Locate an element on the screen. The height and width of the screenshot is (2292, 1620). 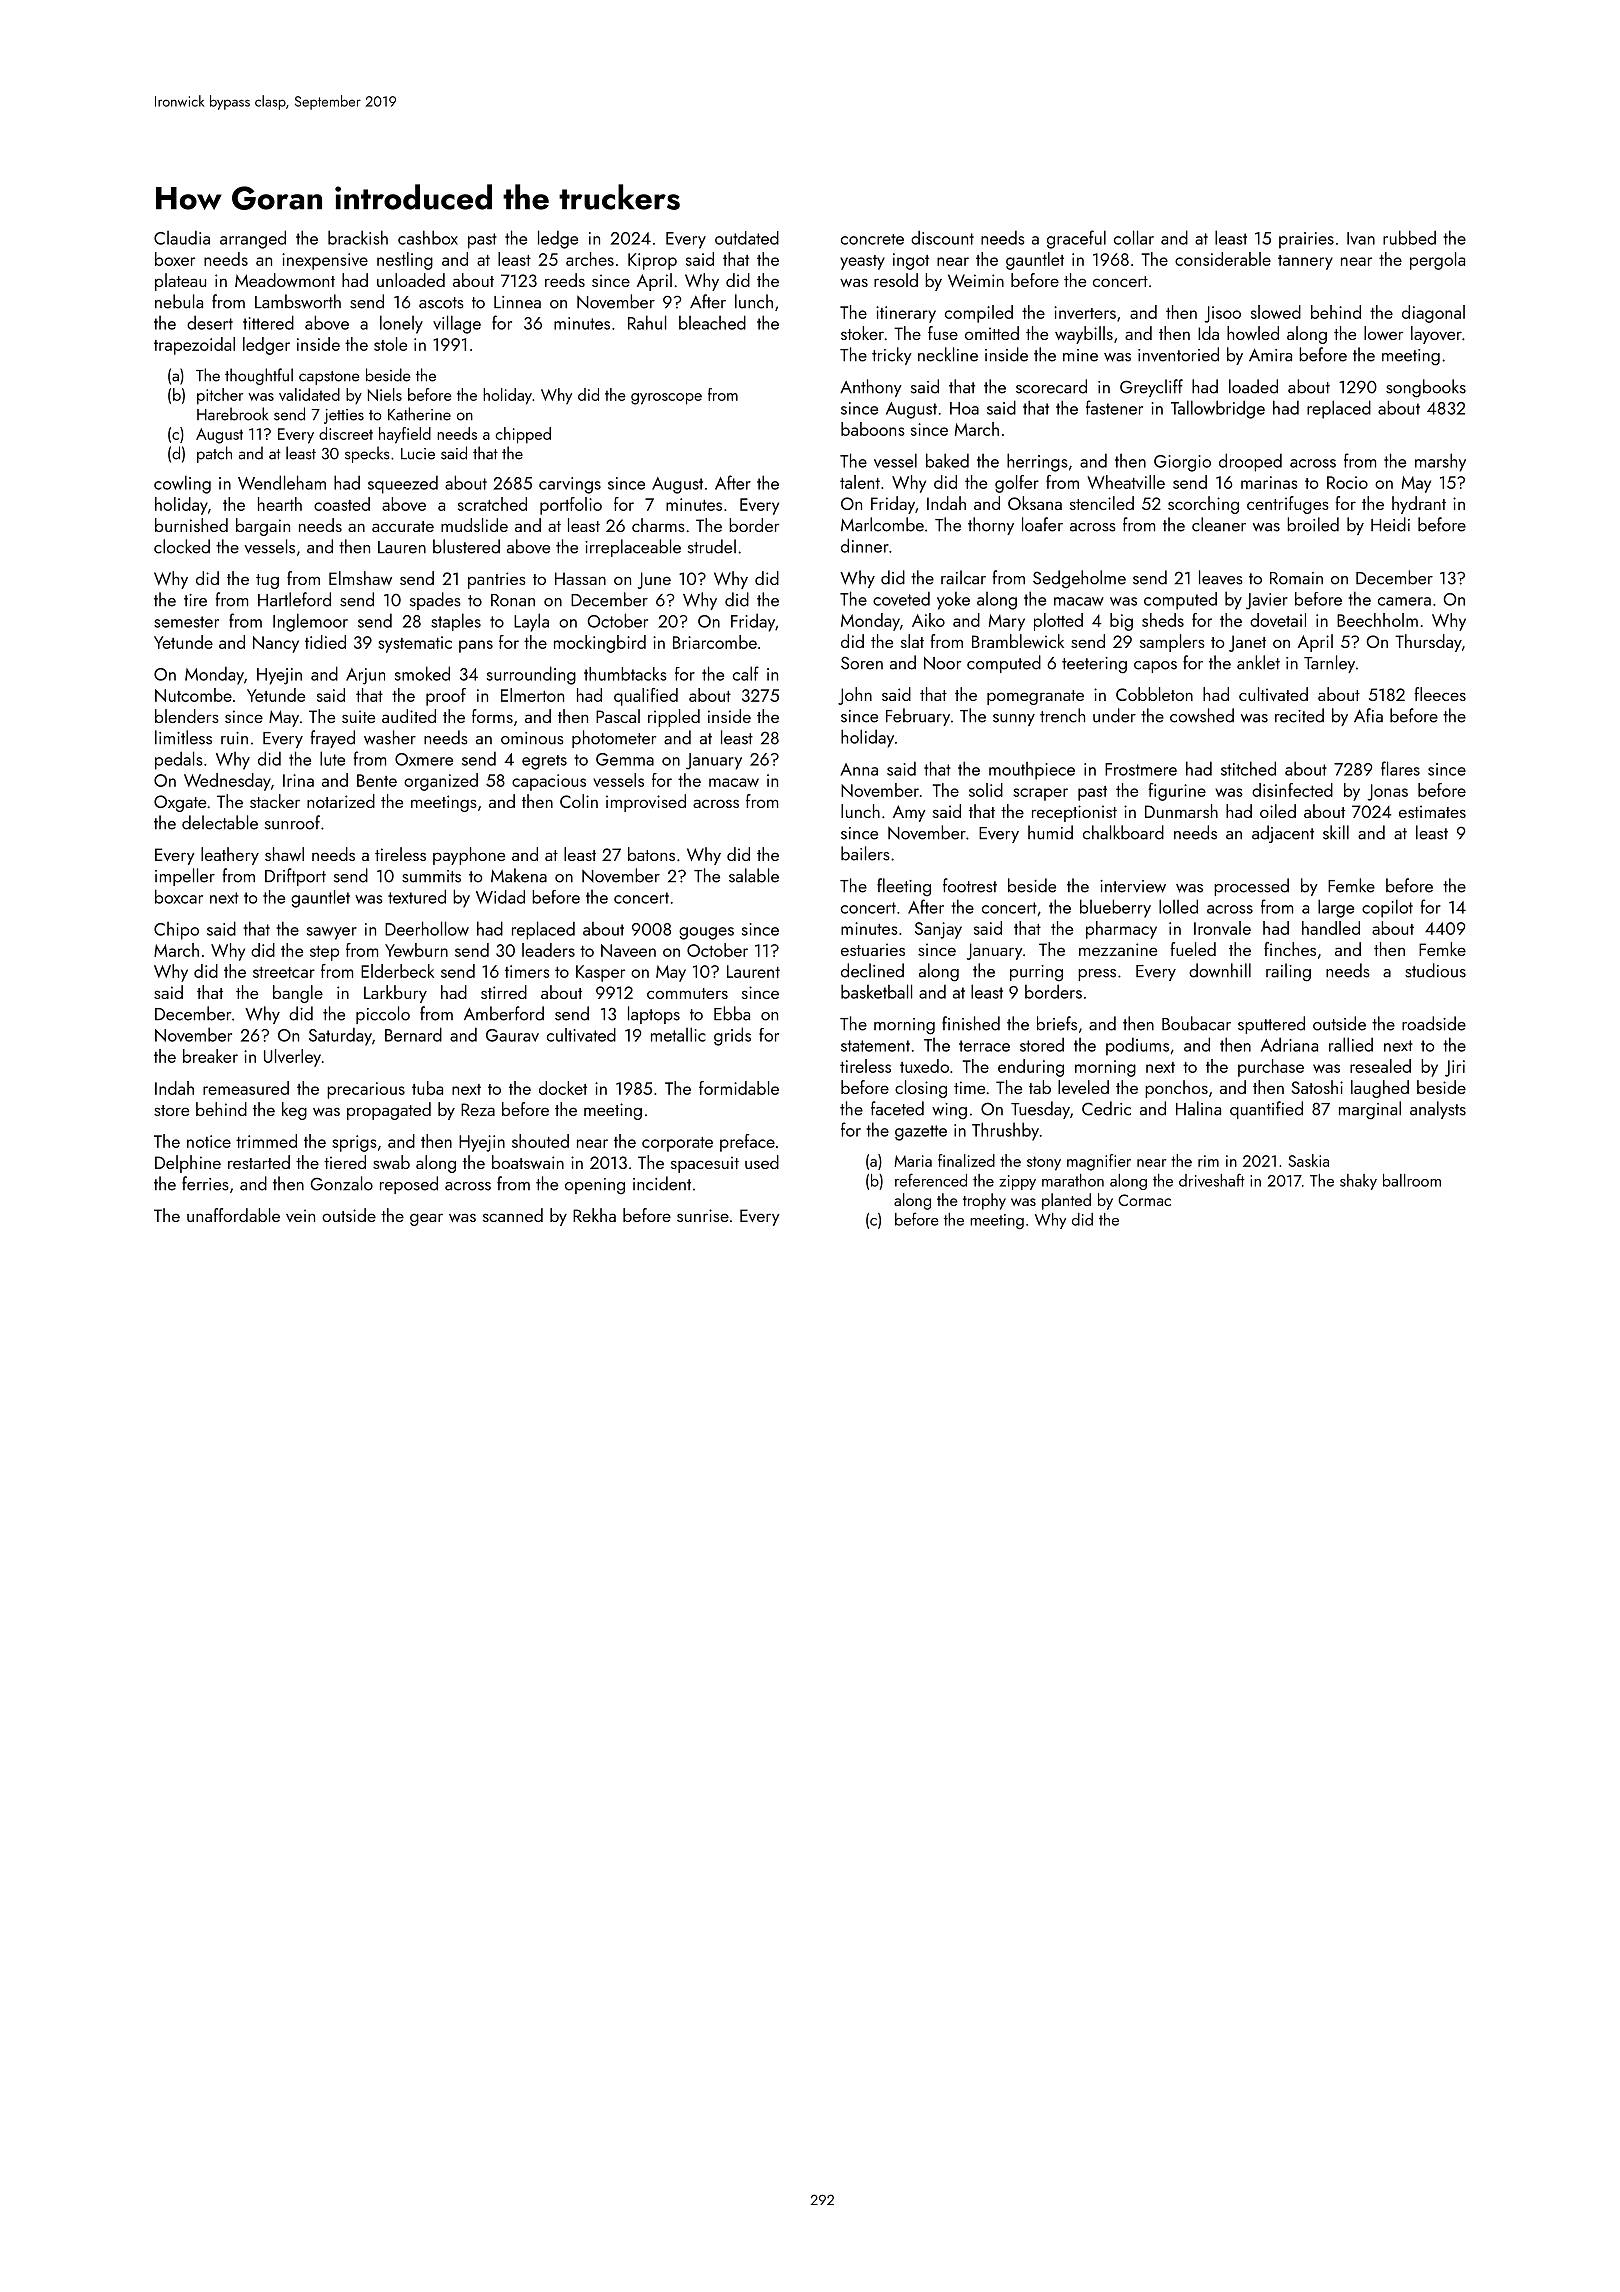
collar is located at coordinates (1134, 237).
